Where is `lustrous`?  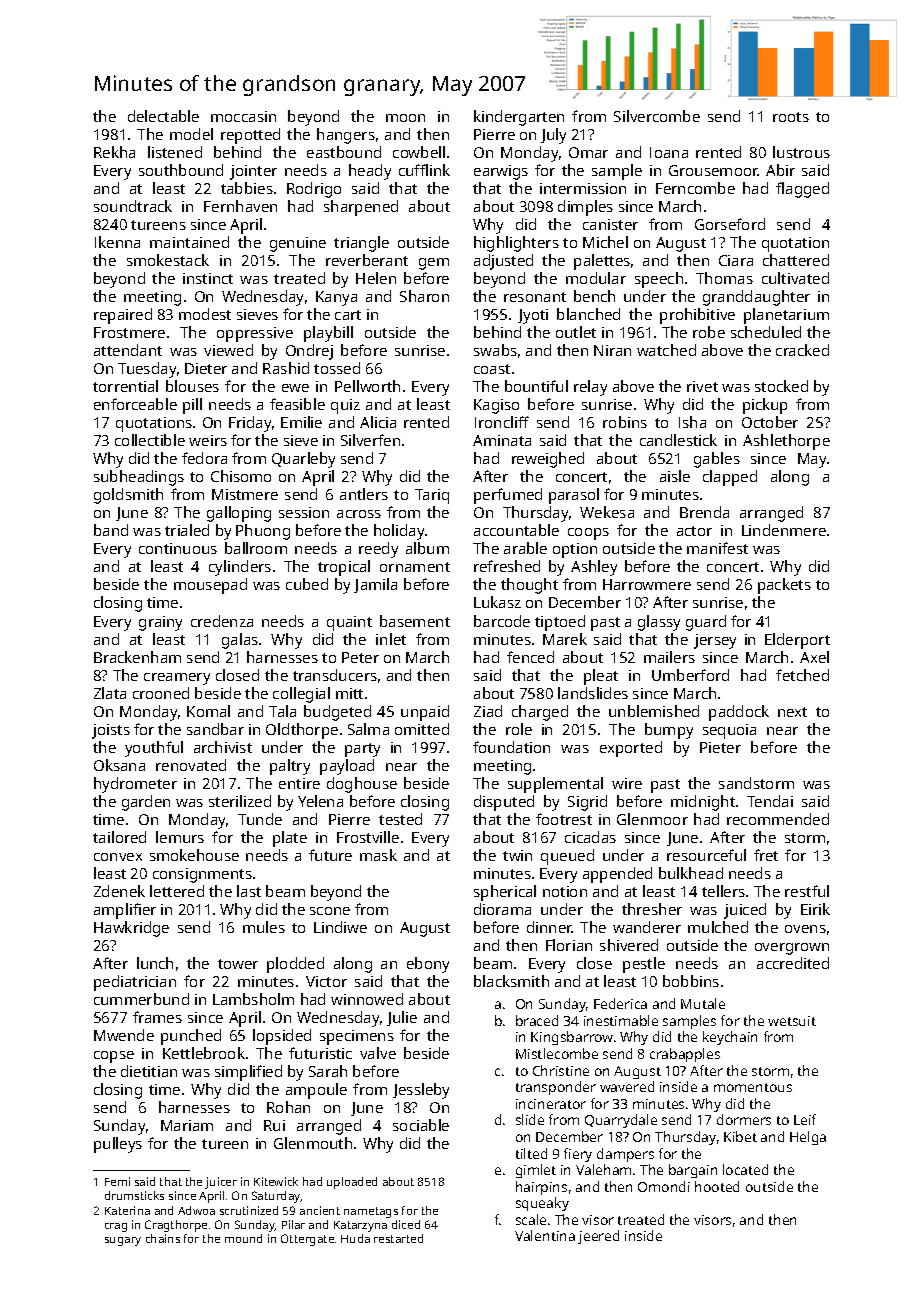 lustrous is located at coordinates (801, 152).
